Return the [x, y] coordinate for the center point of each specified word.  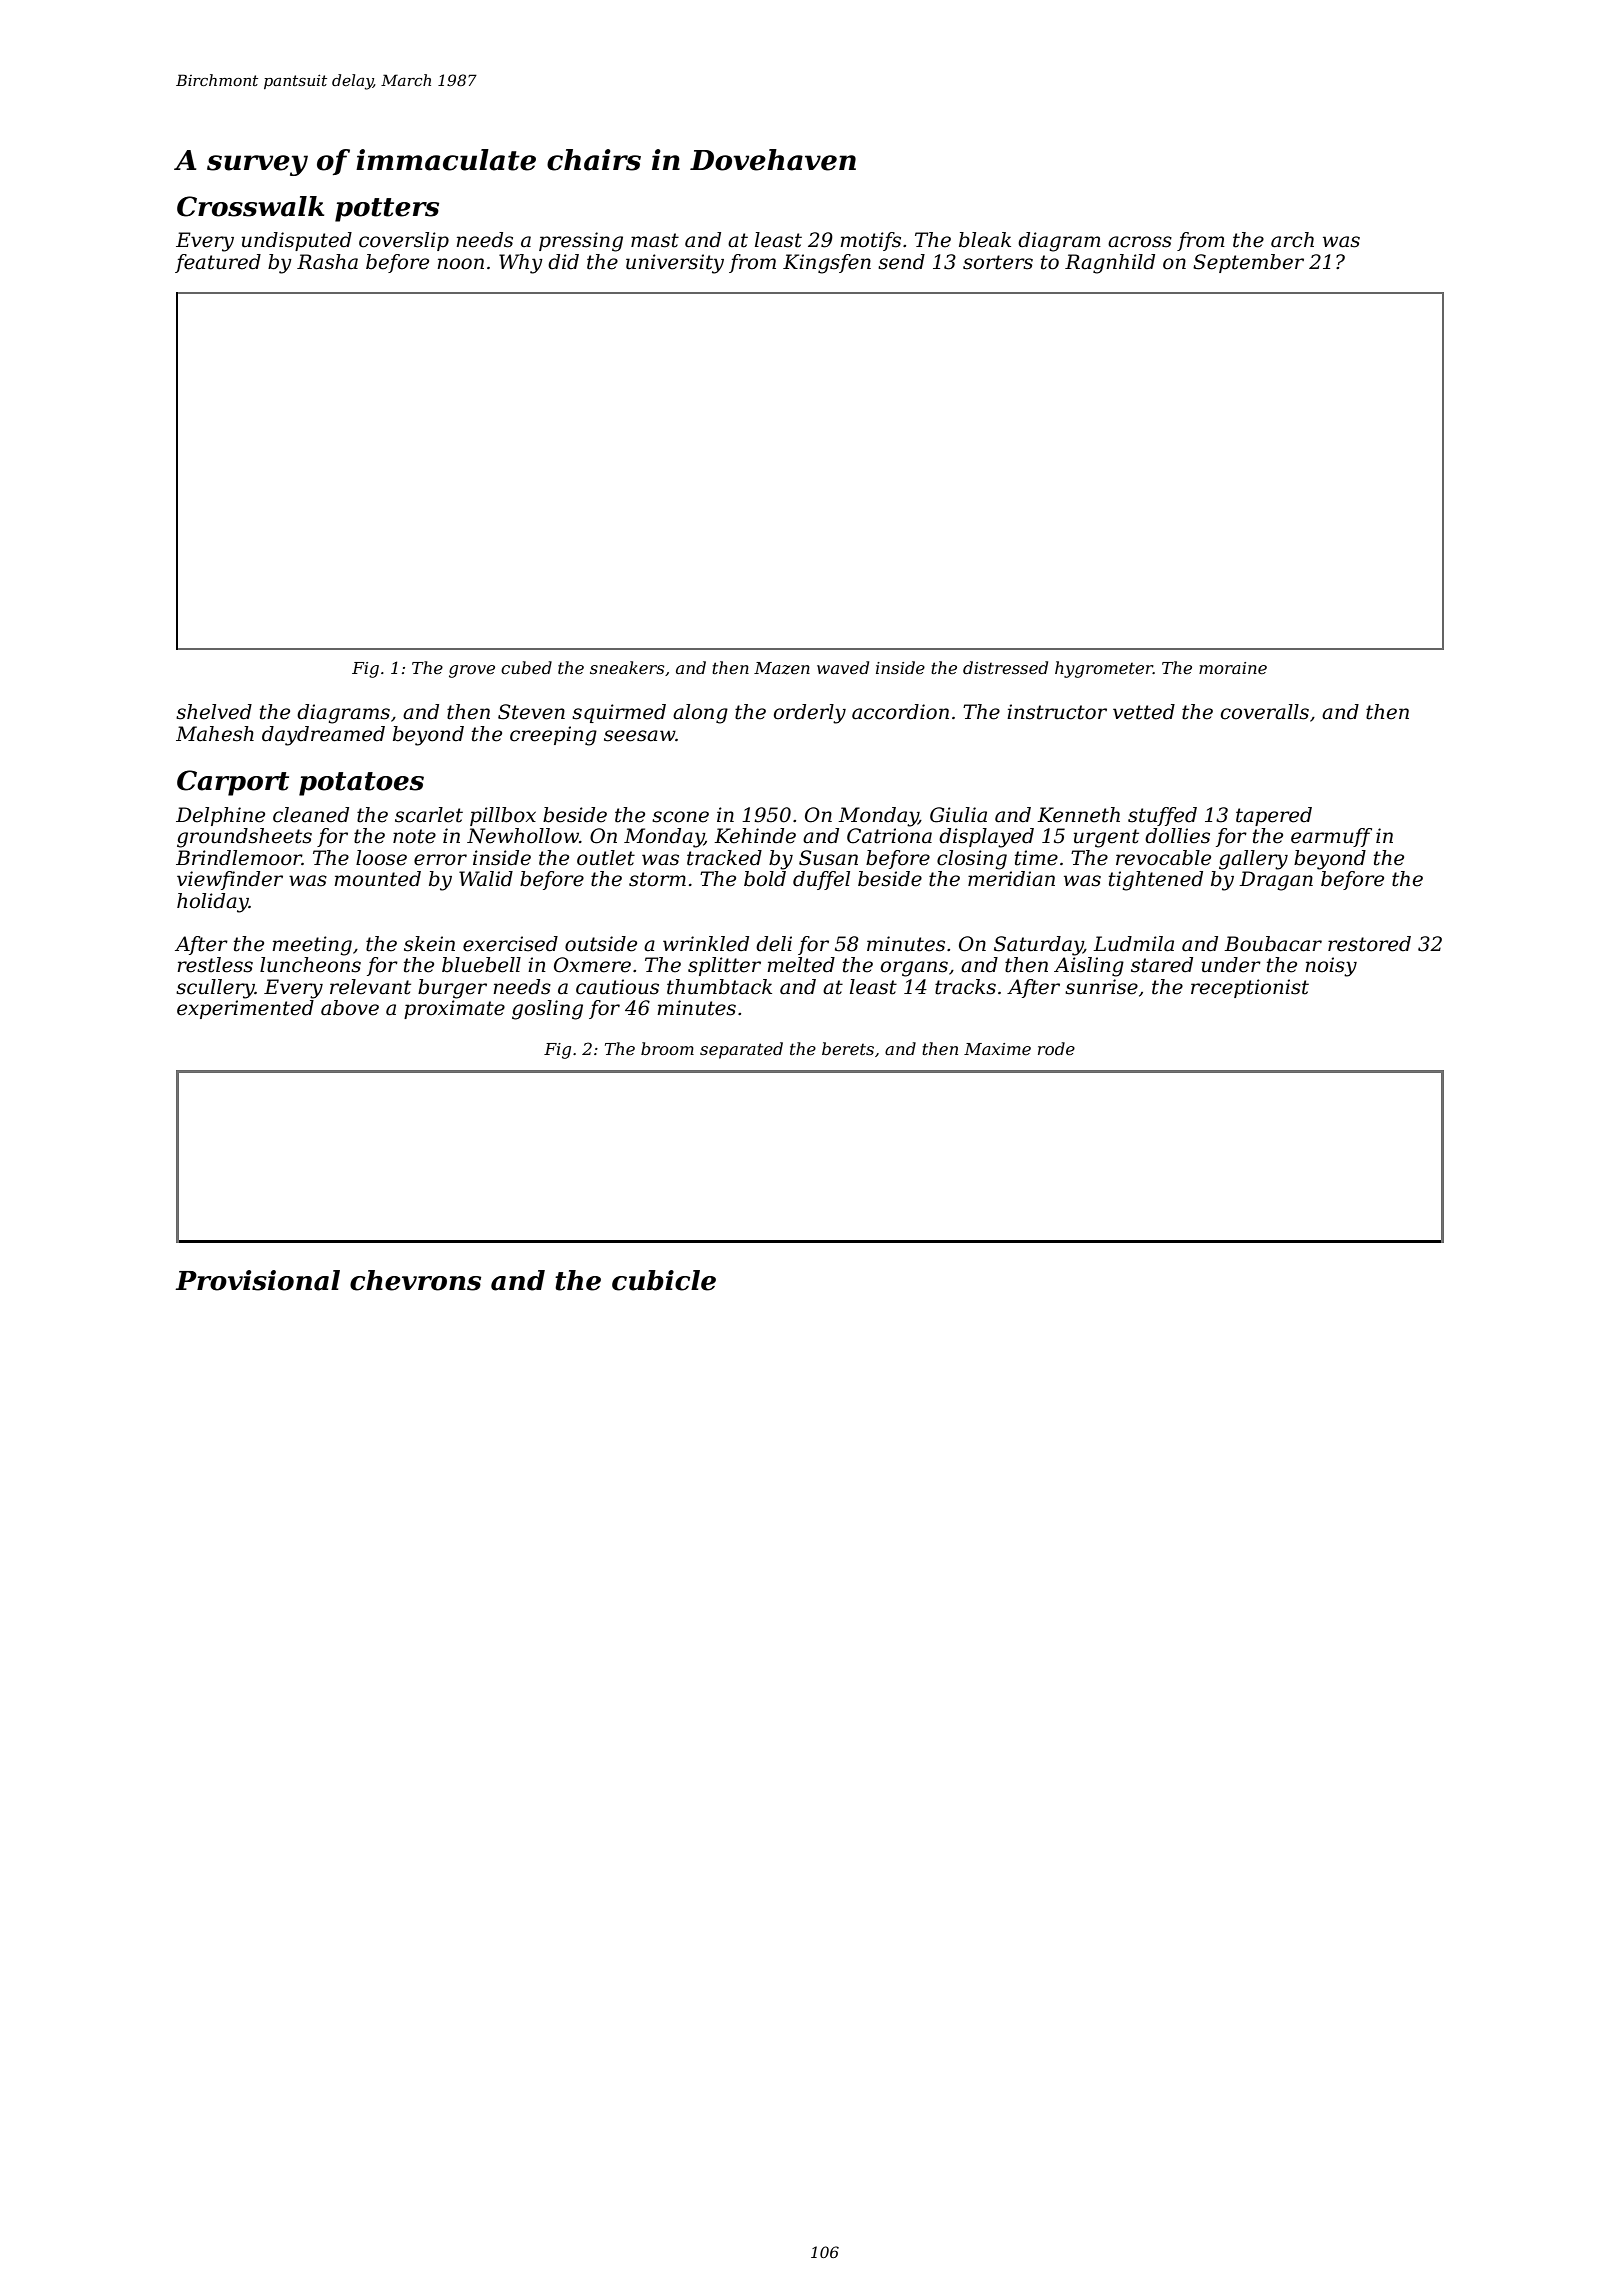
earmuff [1331, 837]
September [1248, 263]
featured [218, 263]
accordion [900, 712]
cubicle [664, 1280]
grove [472, 671]
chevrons [415, 1280]
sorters [998, 262]
